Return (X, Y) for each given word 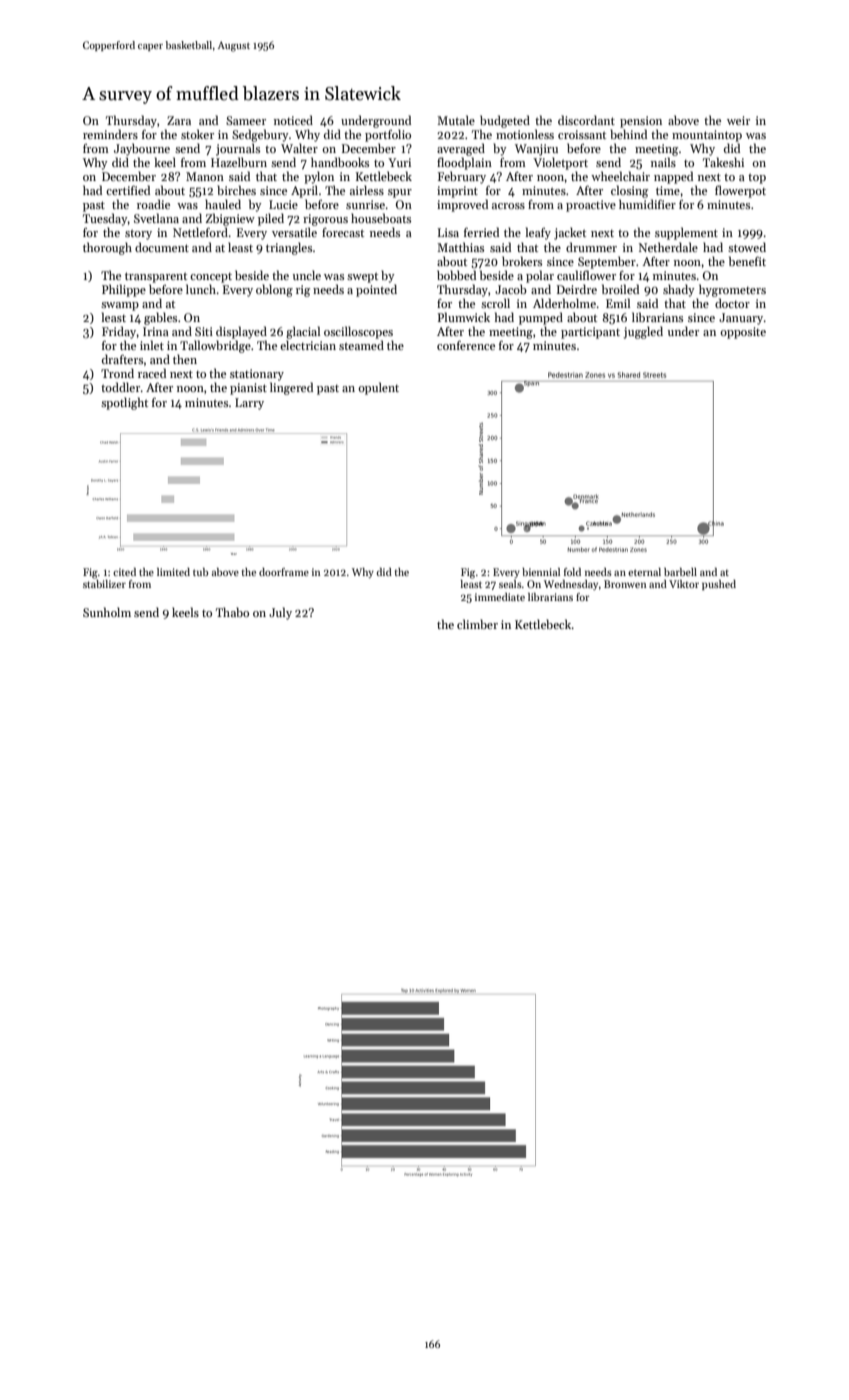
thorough (107, 248)
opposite (743, 333)
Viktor (684, 584)
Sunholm (107, 612)
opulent (378, 388)
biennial (541, 572)
